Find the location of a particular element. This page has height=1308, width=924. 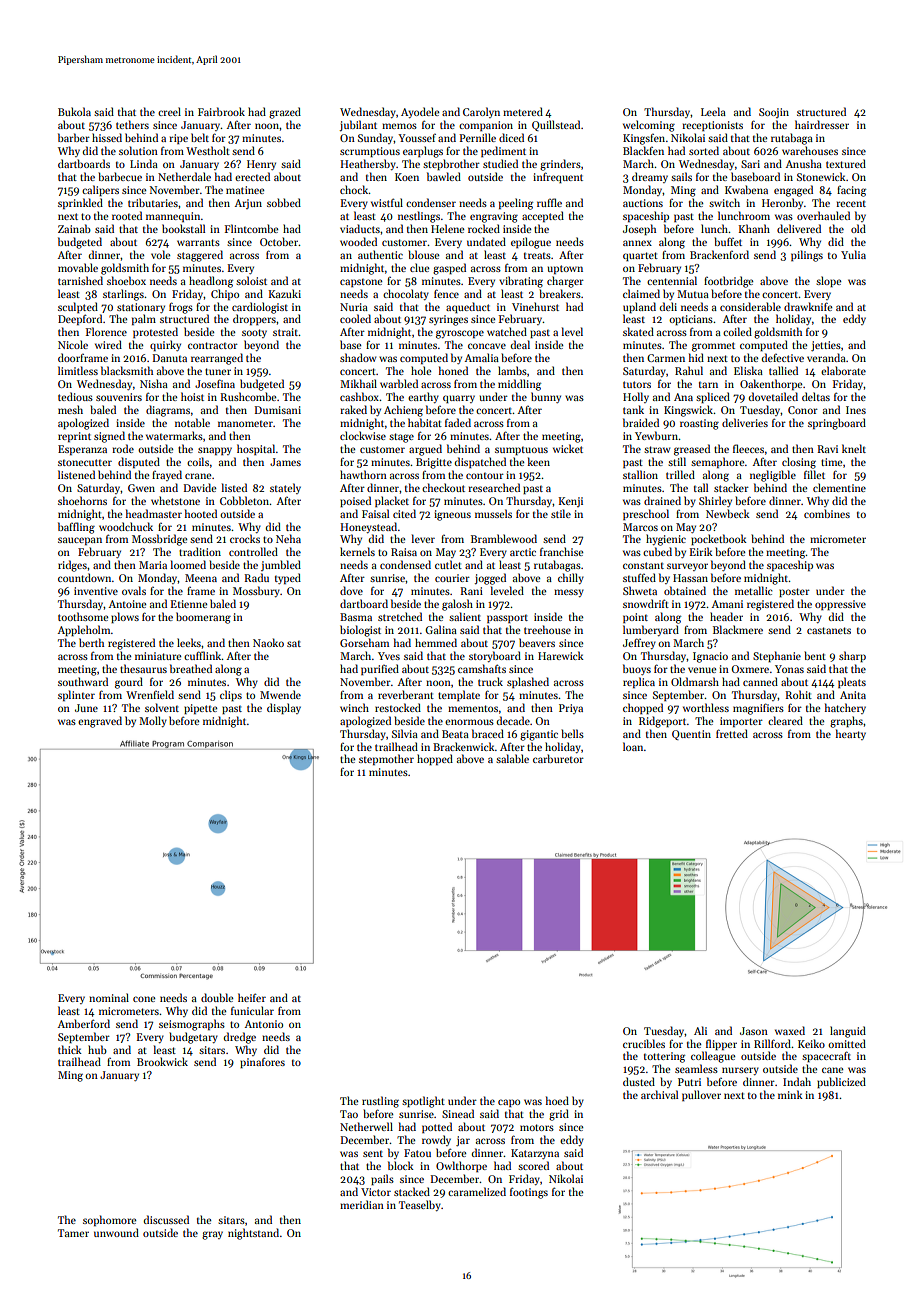

footings is located at coordinates (529, 1193).
